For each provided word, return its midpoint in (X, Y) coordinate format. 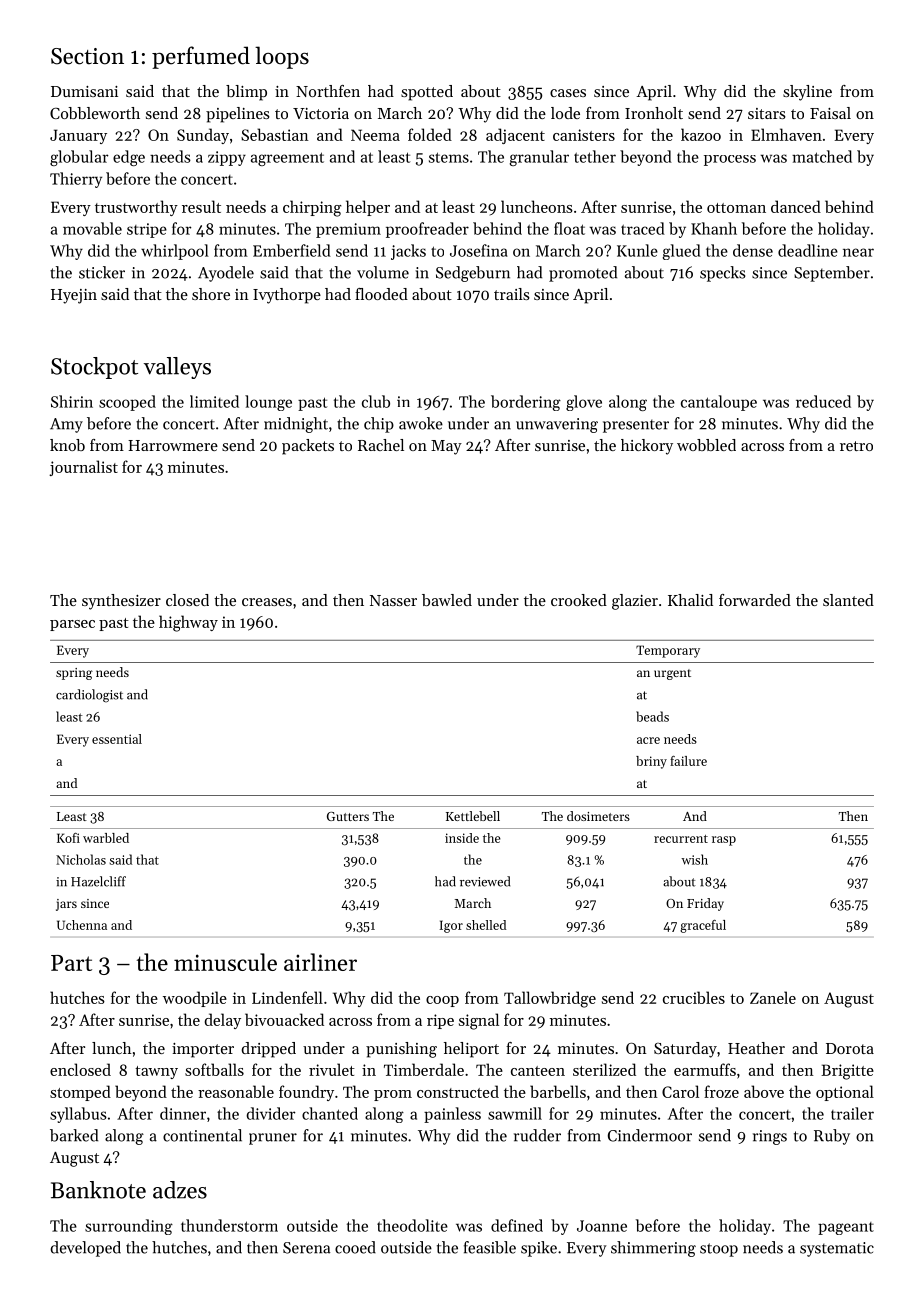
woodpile (195, 999)
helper (368, 208)
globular (79, 158)
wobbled (706, 445)
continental (202, 1135)
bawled (447, 600)
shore (211, 294)
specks (723, 274)
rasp (724, 841)
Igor (451, 926)
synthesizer (121, 602)
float (569, 228)
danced (796, 206)
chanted (330, 1113)
